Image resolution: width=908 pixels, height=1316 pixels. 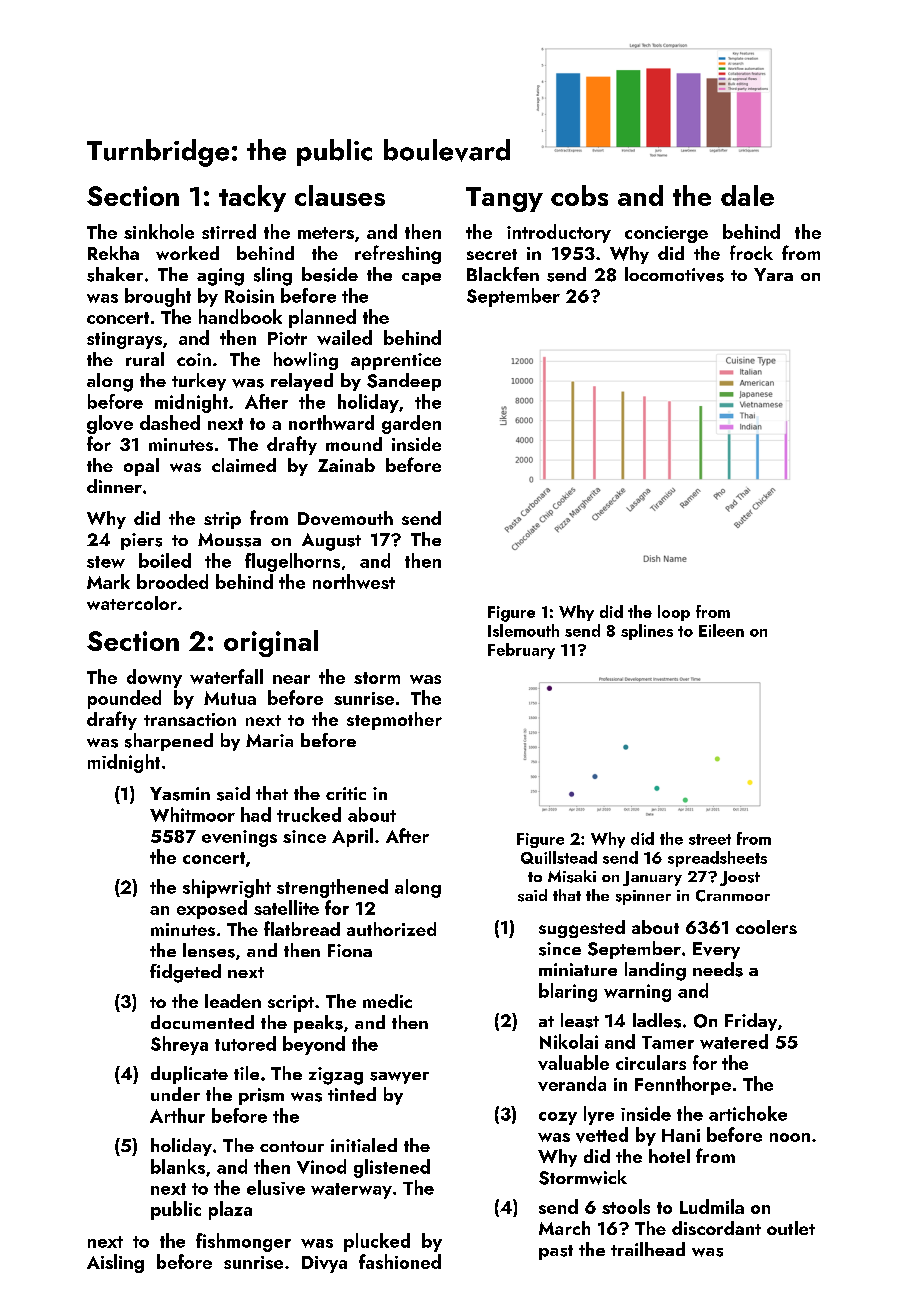 I want to click on fishmonger, so click(x=243, y=1242).
